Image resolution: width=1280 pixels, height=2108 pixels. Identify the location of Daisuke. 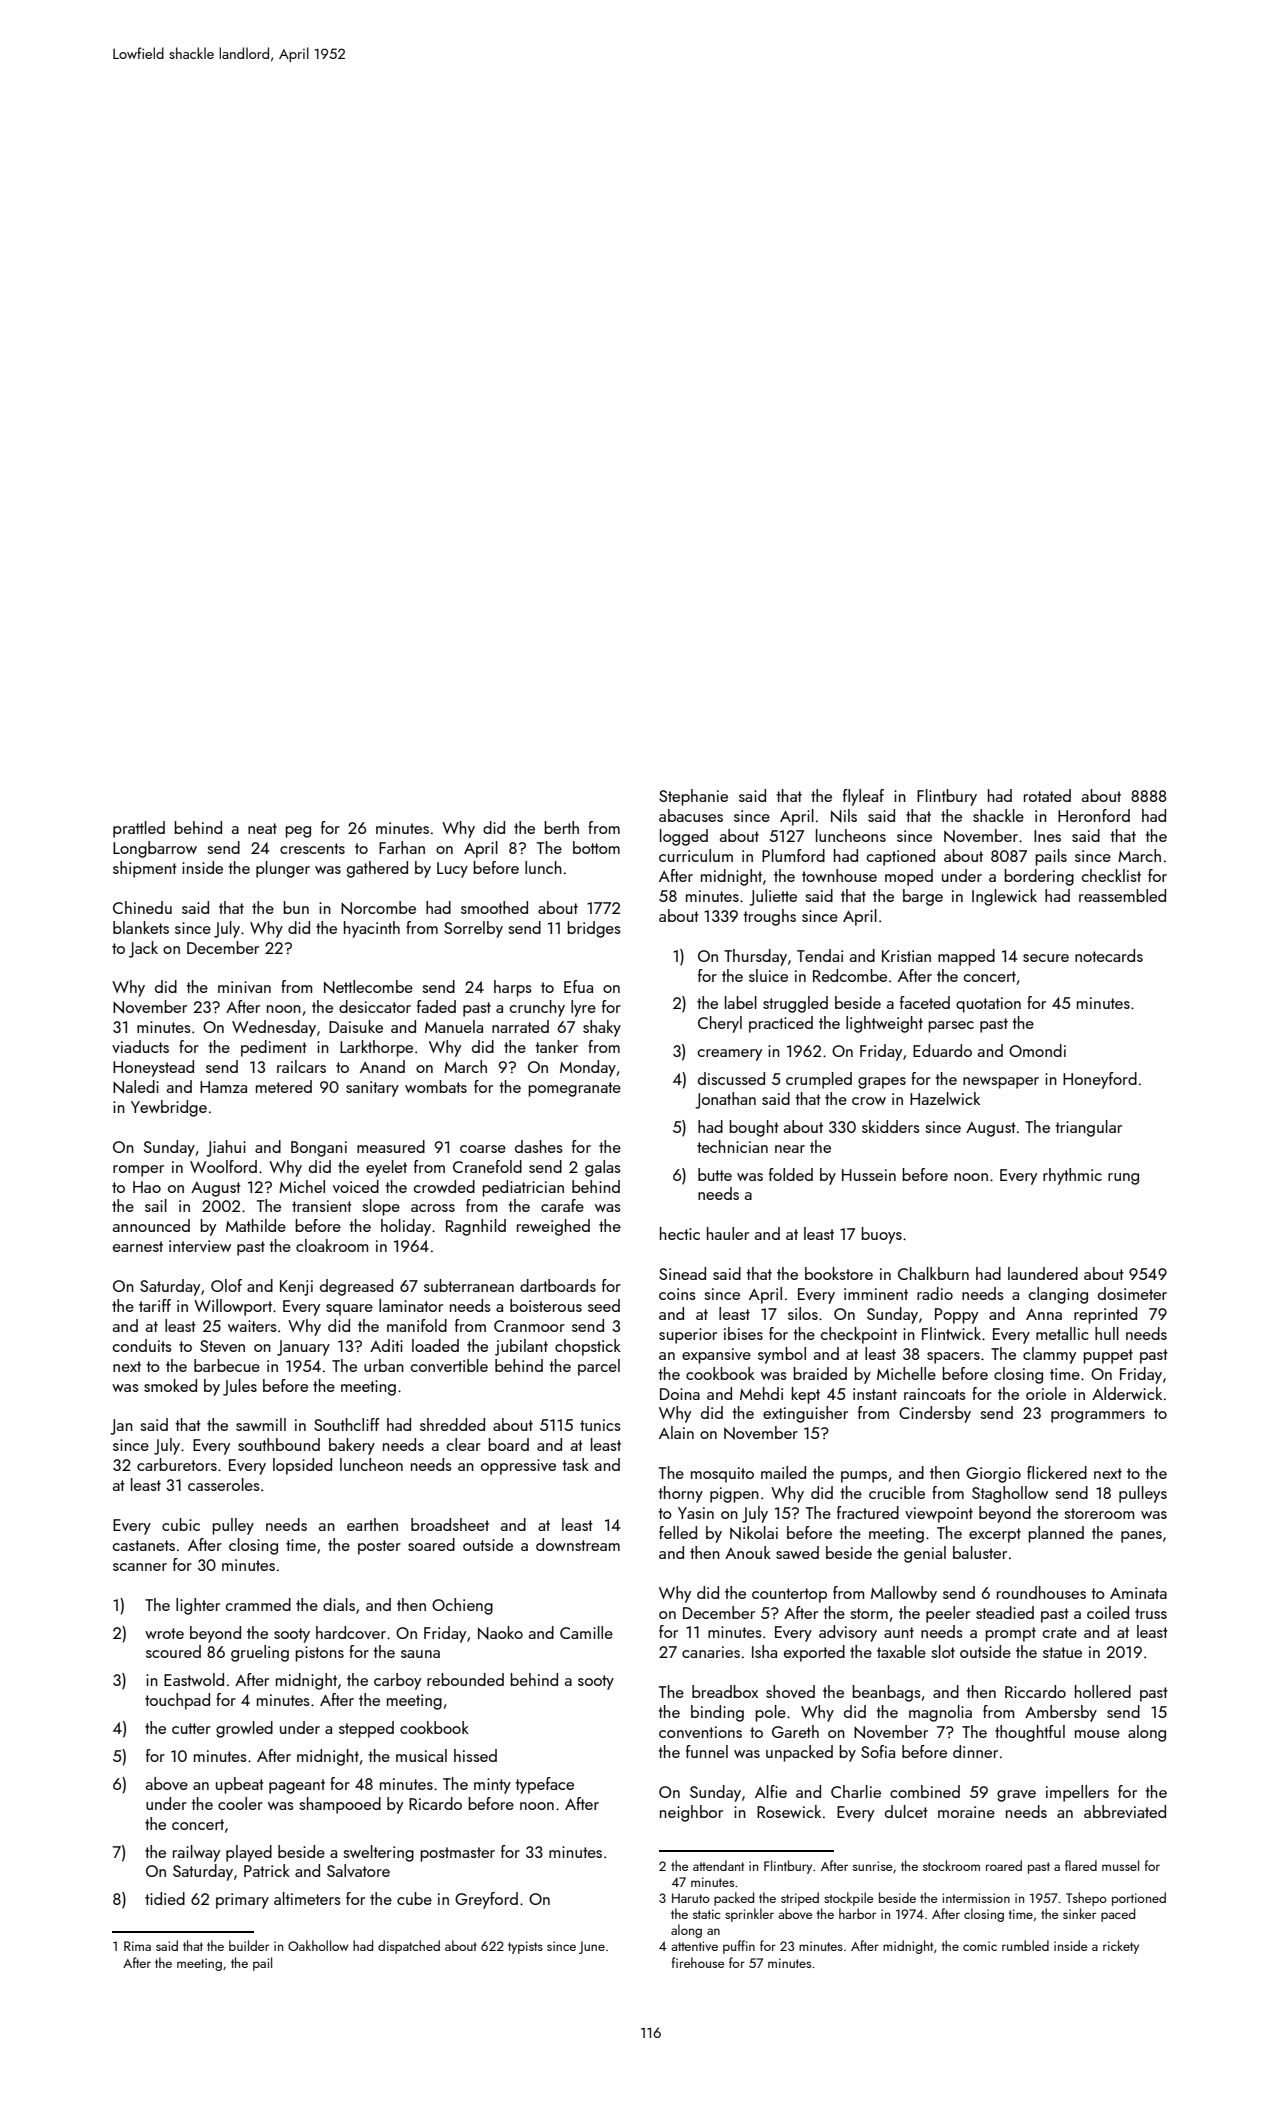
(356, 1026).
